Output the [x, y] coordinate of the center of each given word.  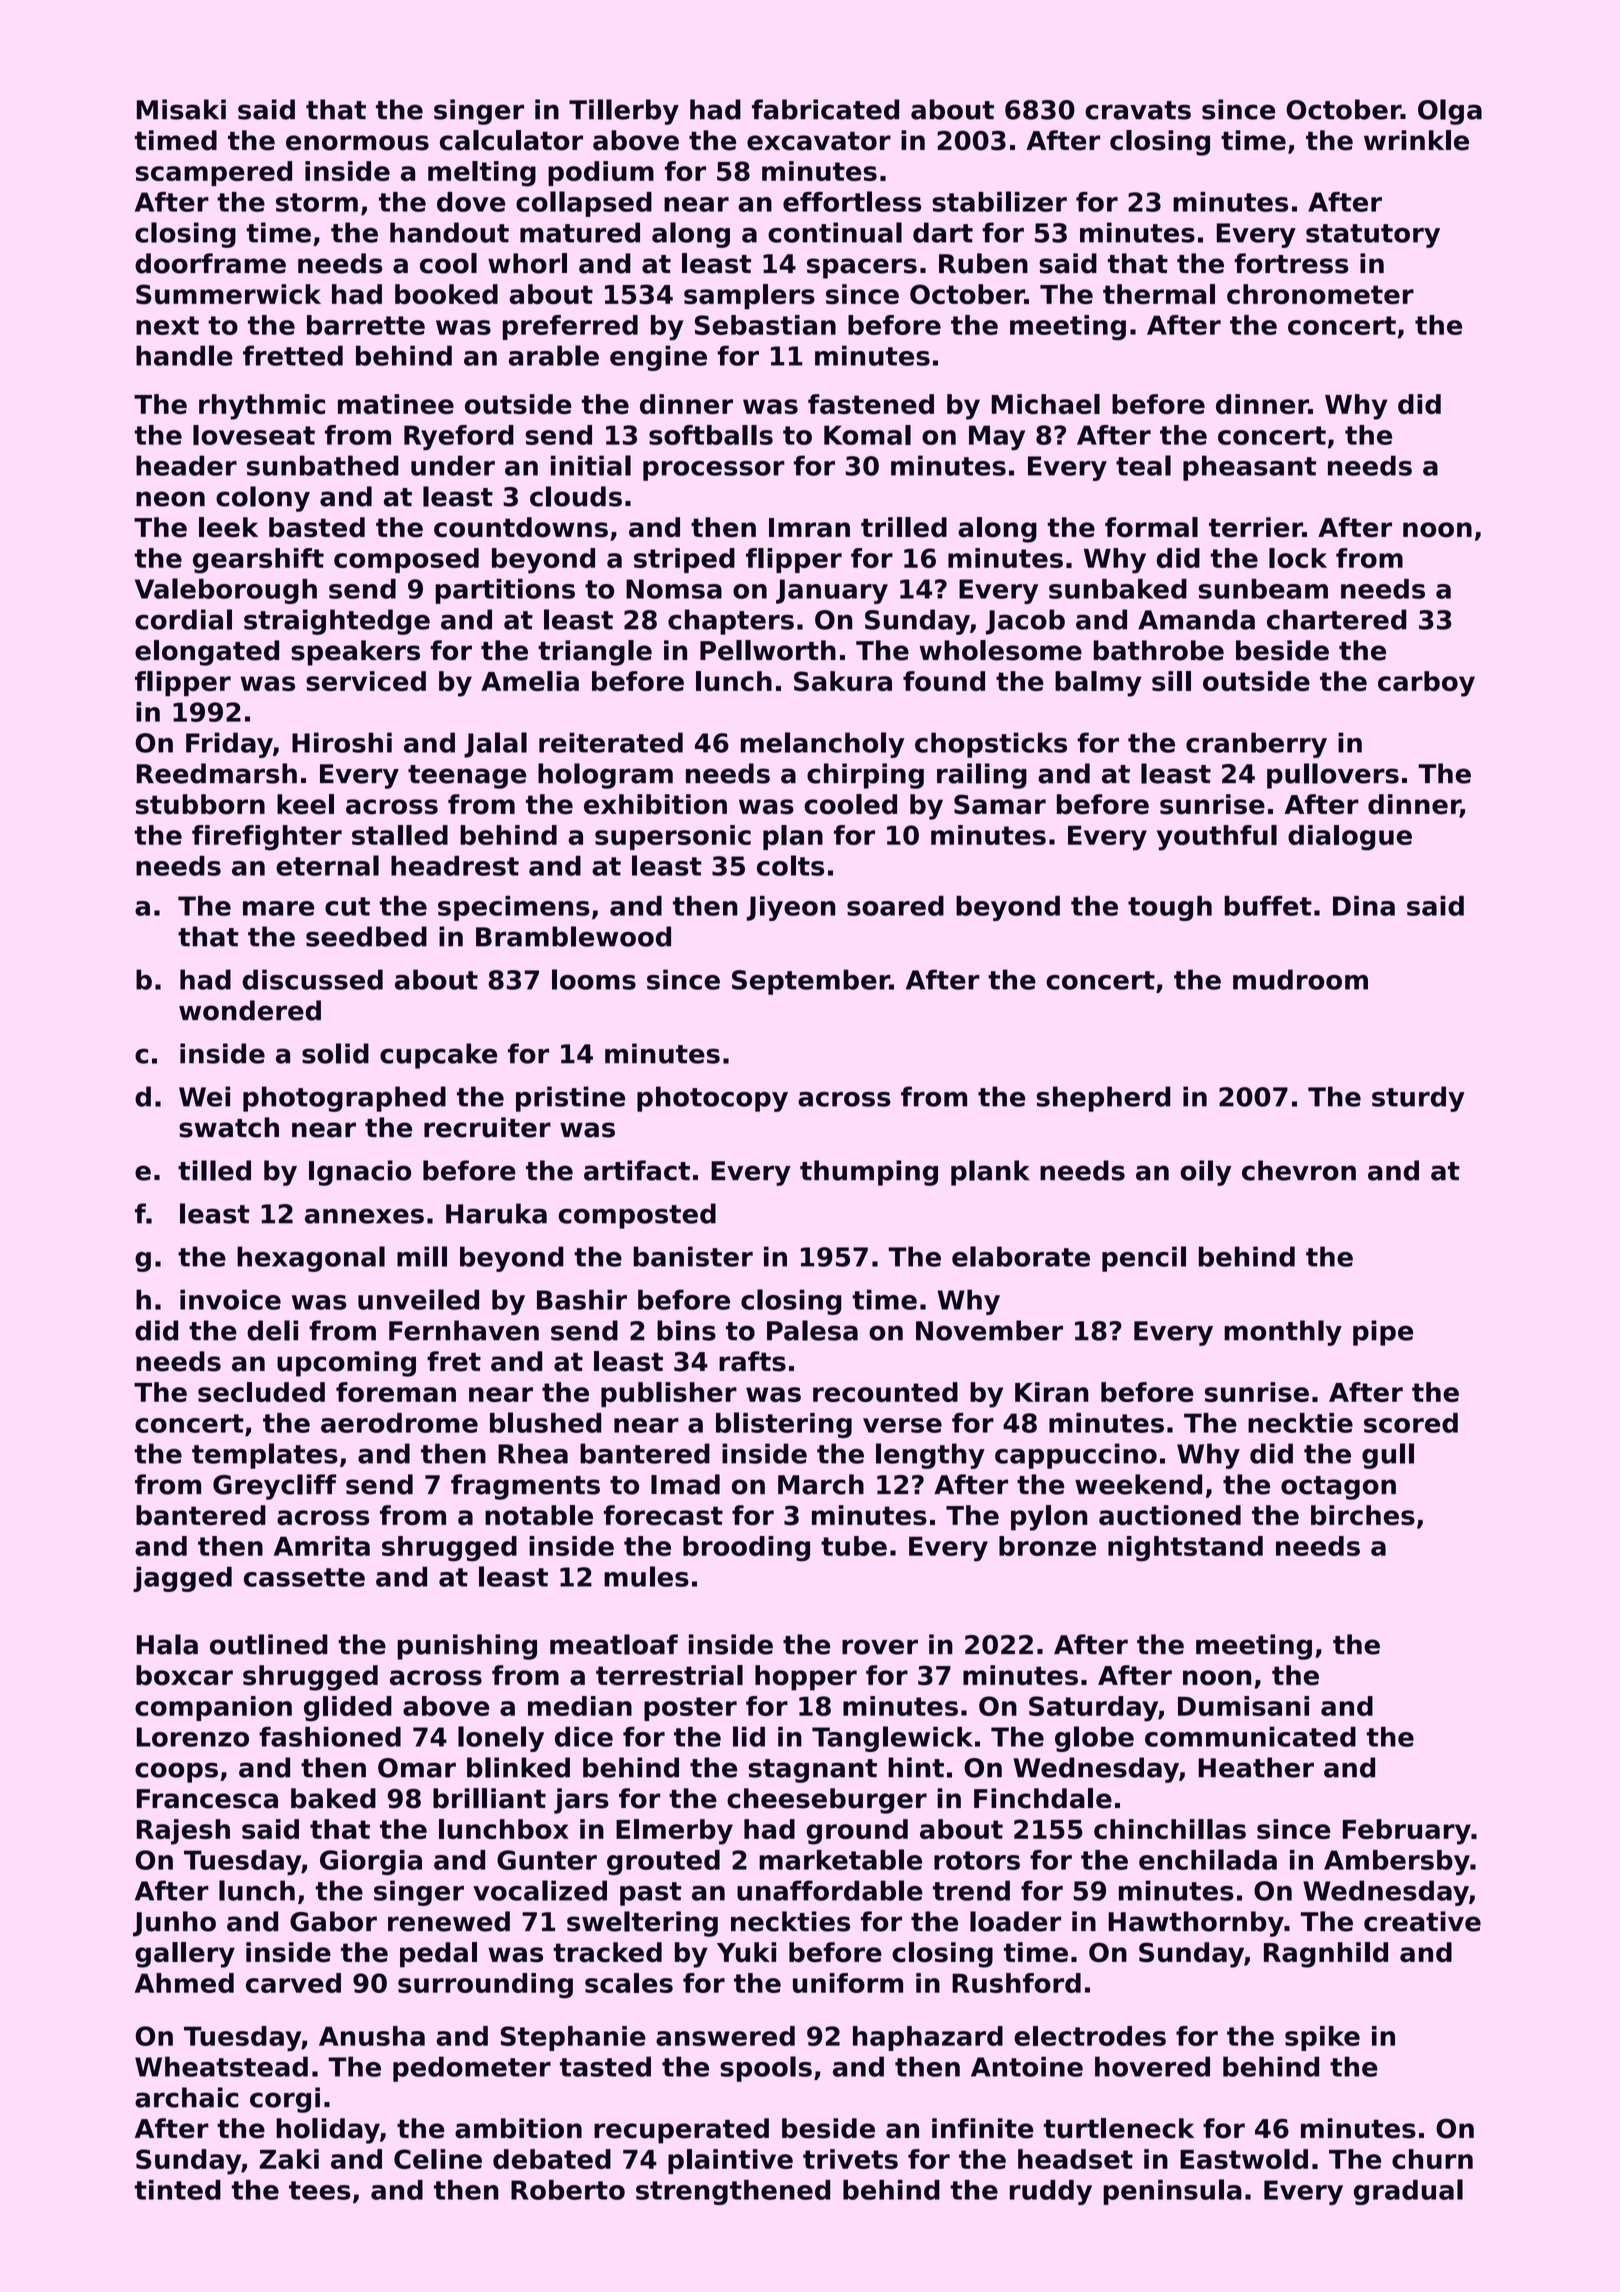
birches [1363, 1515]
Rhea [533, 1453]
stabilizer [999, 201]
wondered [250, 1010]
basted [317, 527]
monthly [1283, 1333]
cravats [1138, 110]
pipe [1383, 1333]
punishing [467, 1647]
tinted [178, 2190]
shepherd [1103, 1099]
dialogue [1350, 838]
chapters [731, 622]
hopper [806, 1678]
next [167, 325]
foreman [396, 1392]
